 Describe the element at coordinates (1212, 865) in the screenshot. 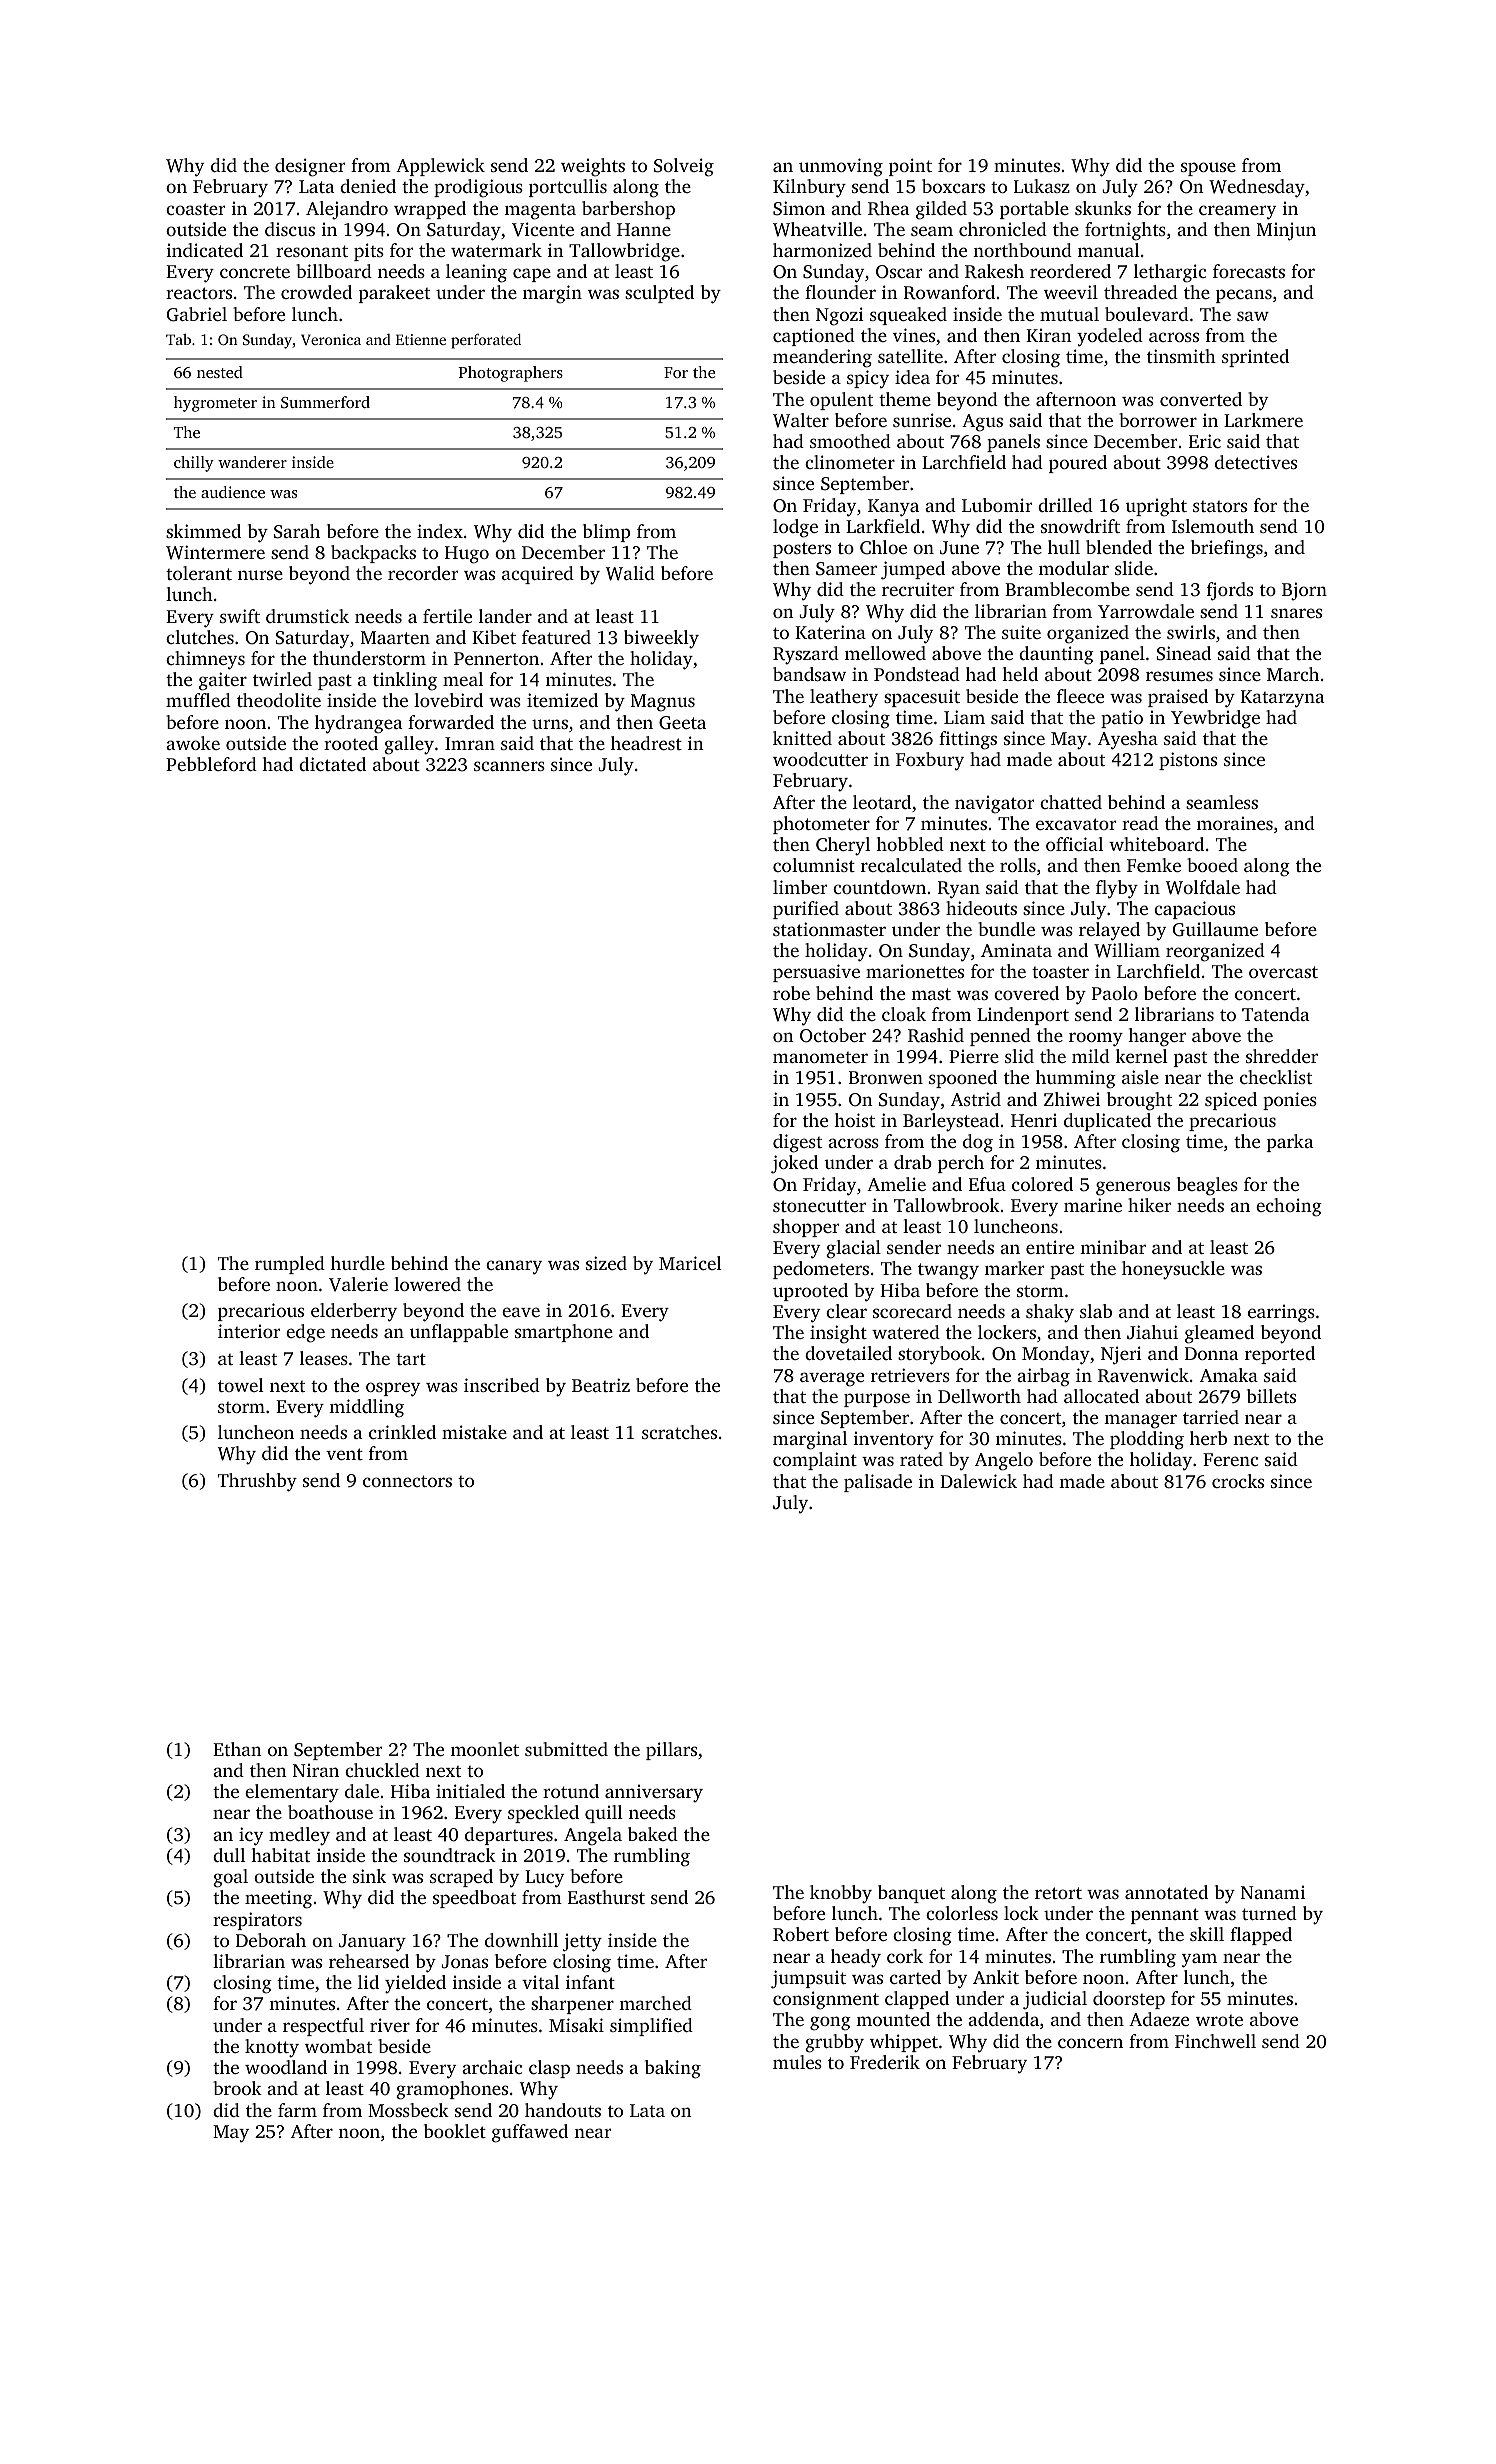

I see `booed` at that location.
